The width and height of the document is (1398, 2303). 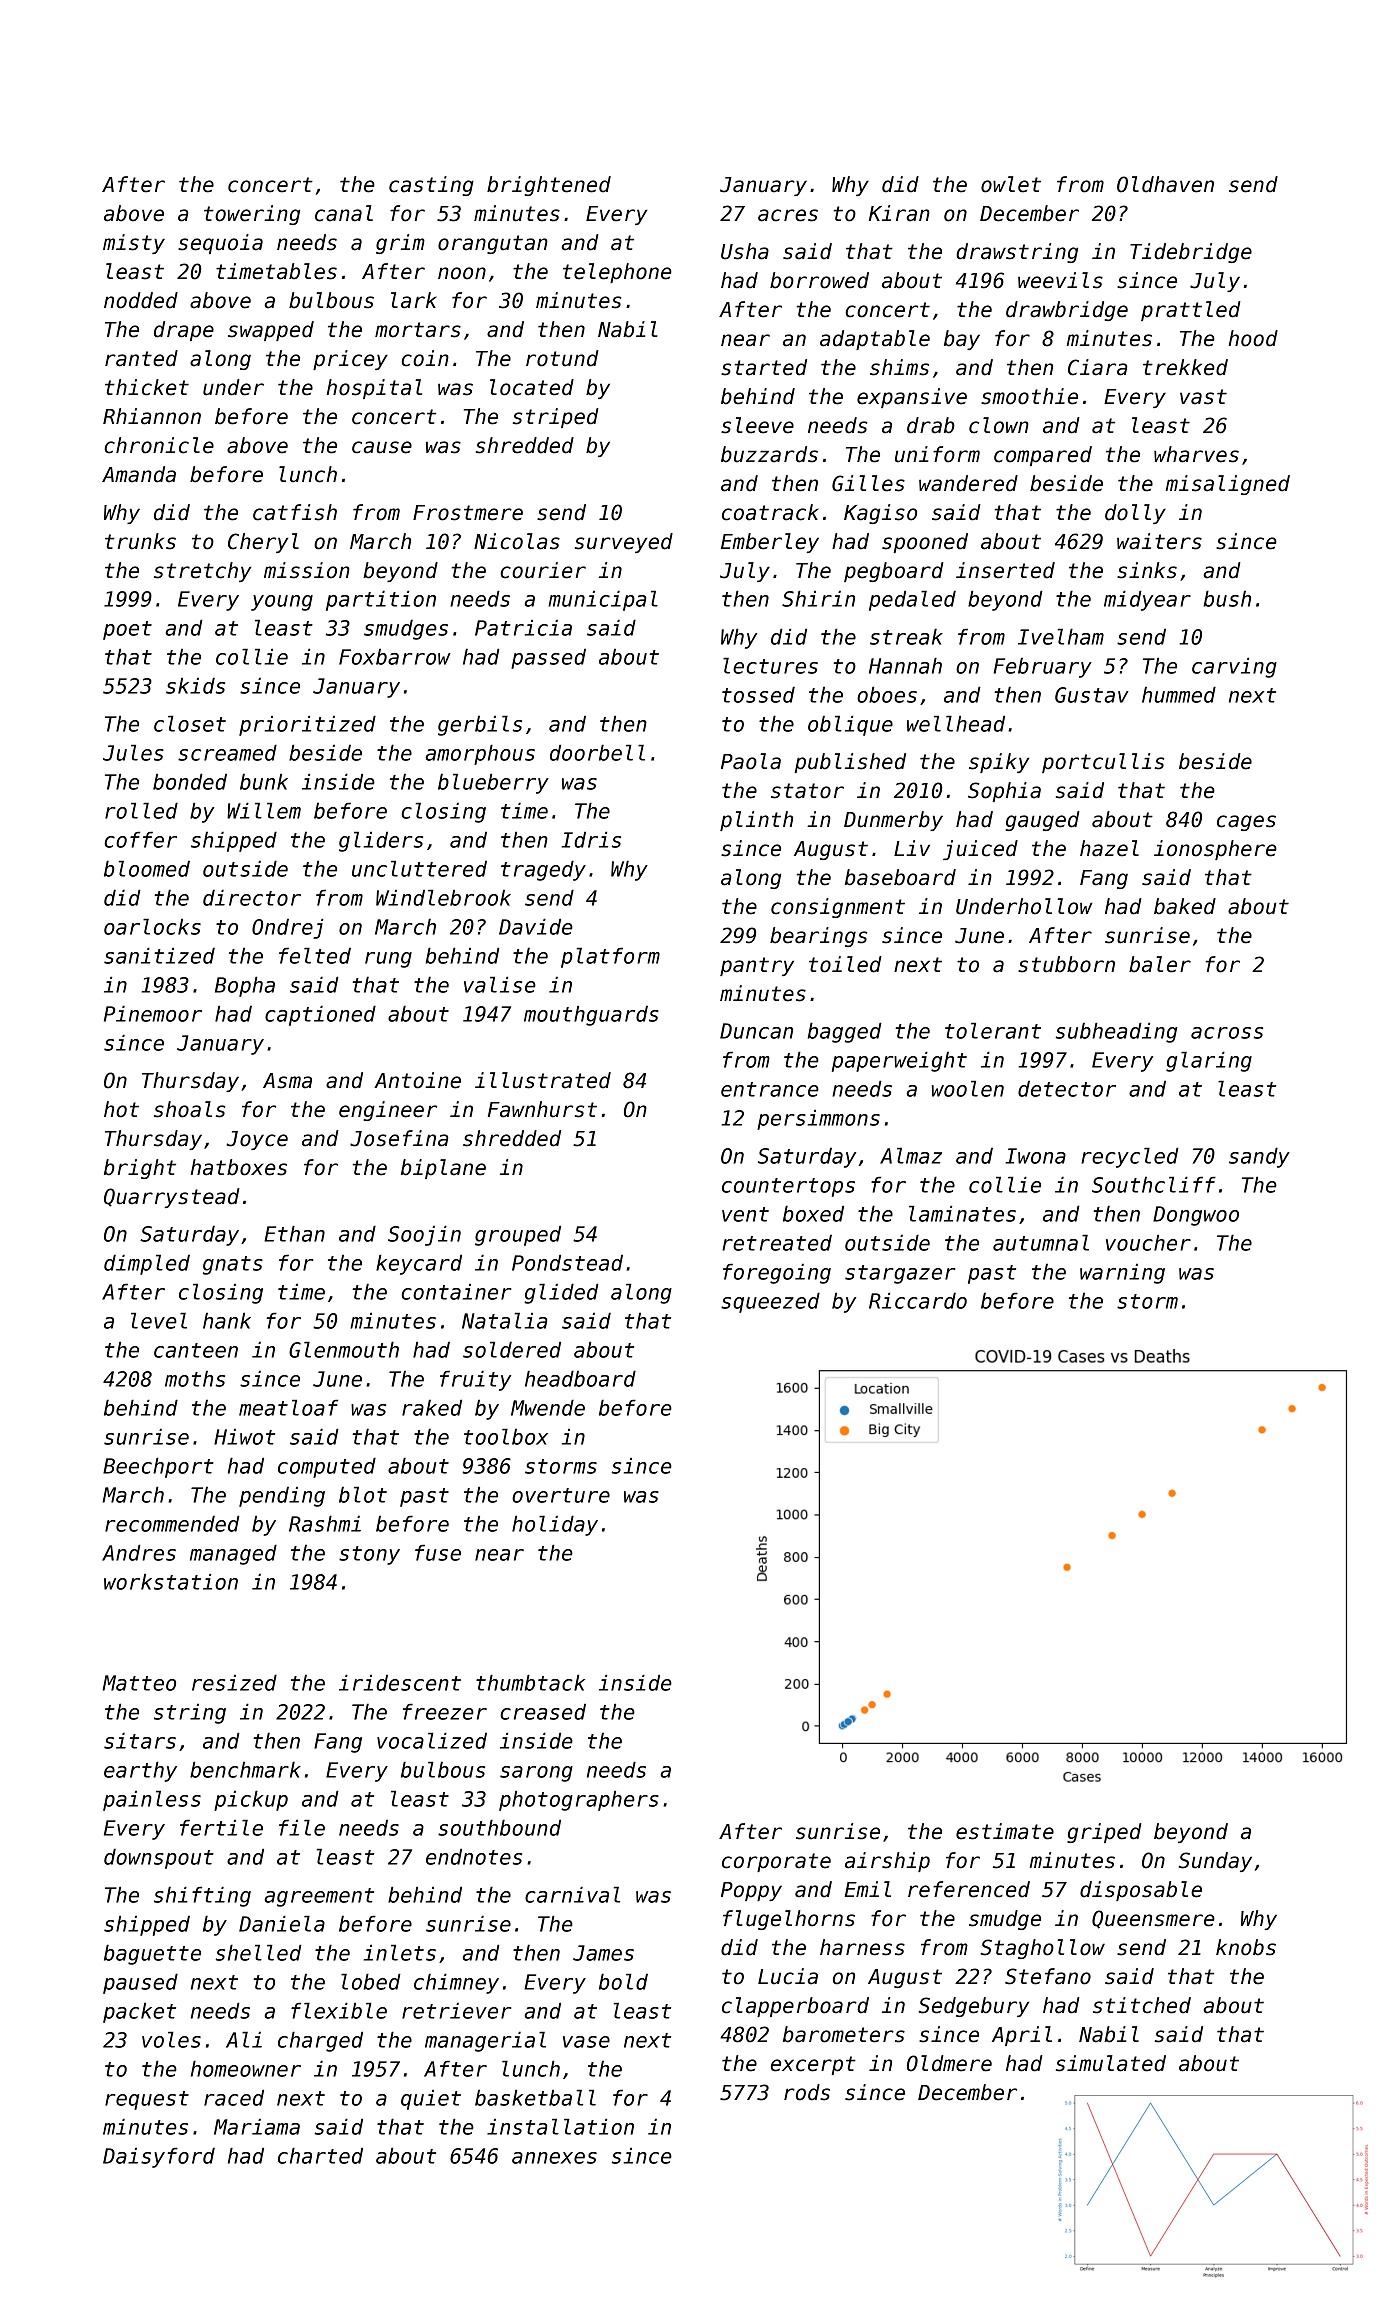 I want to click on Mariama, so click(x=257, y=2127).
